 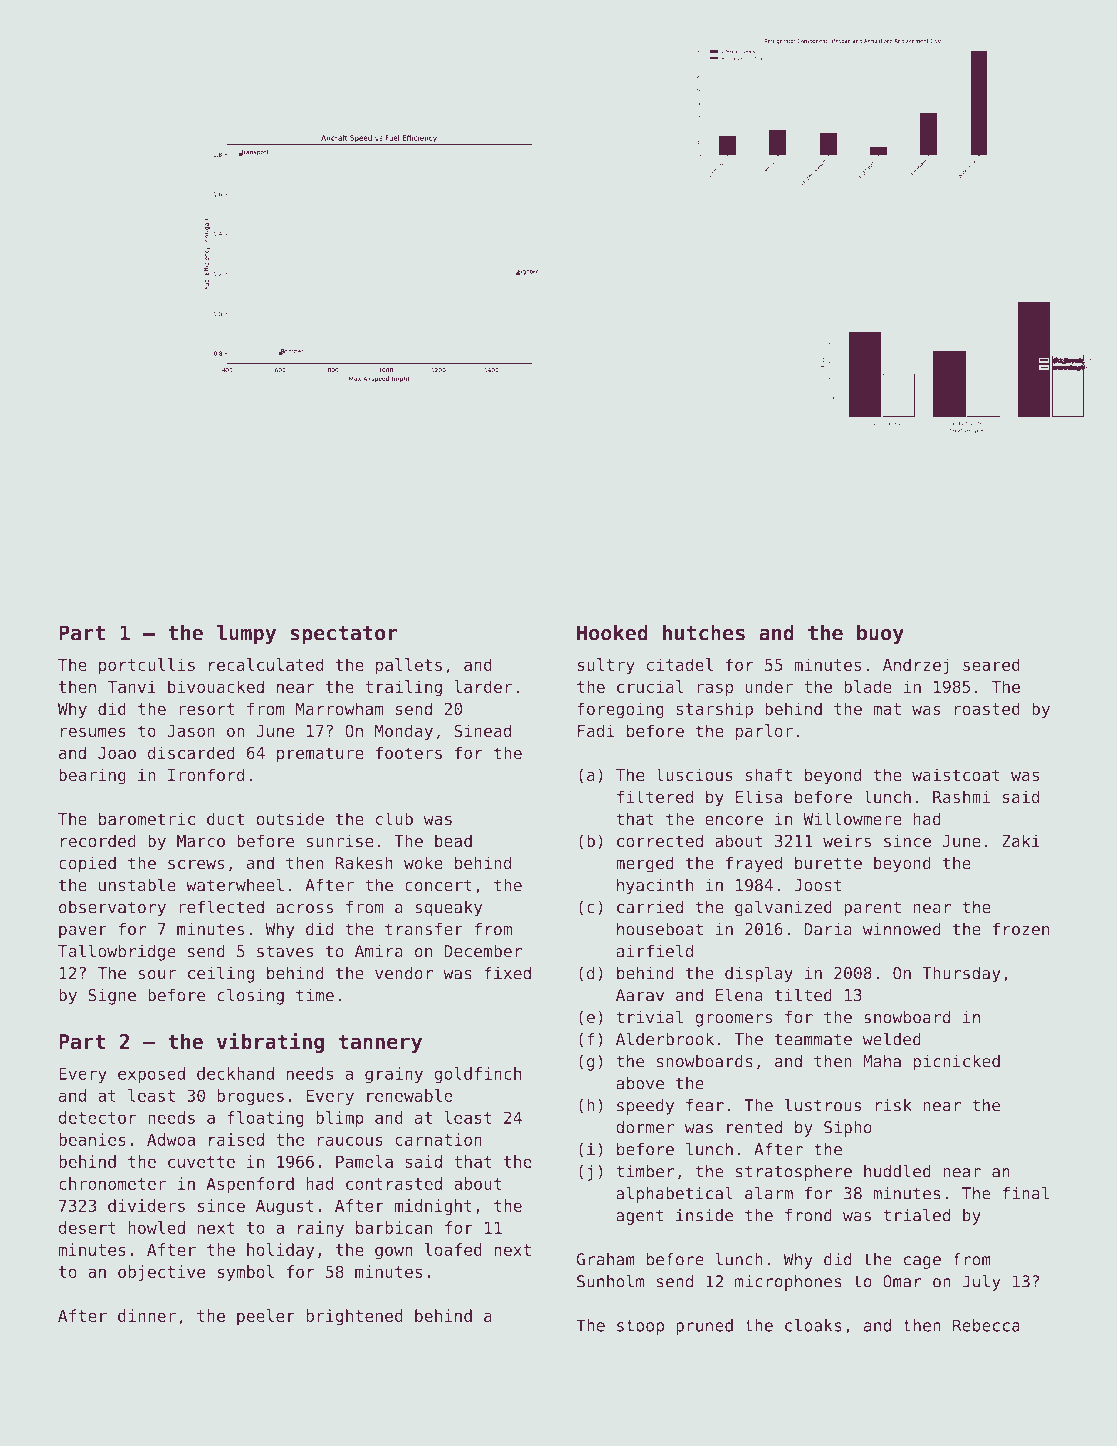 What do you see at coordinates (645, 1127) in the screenshot?
I see `dormer` at bounding box center [645, 1127].
